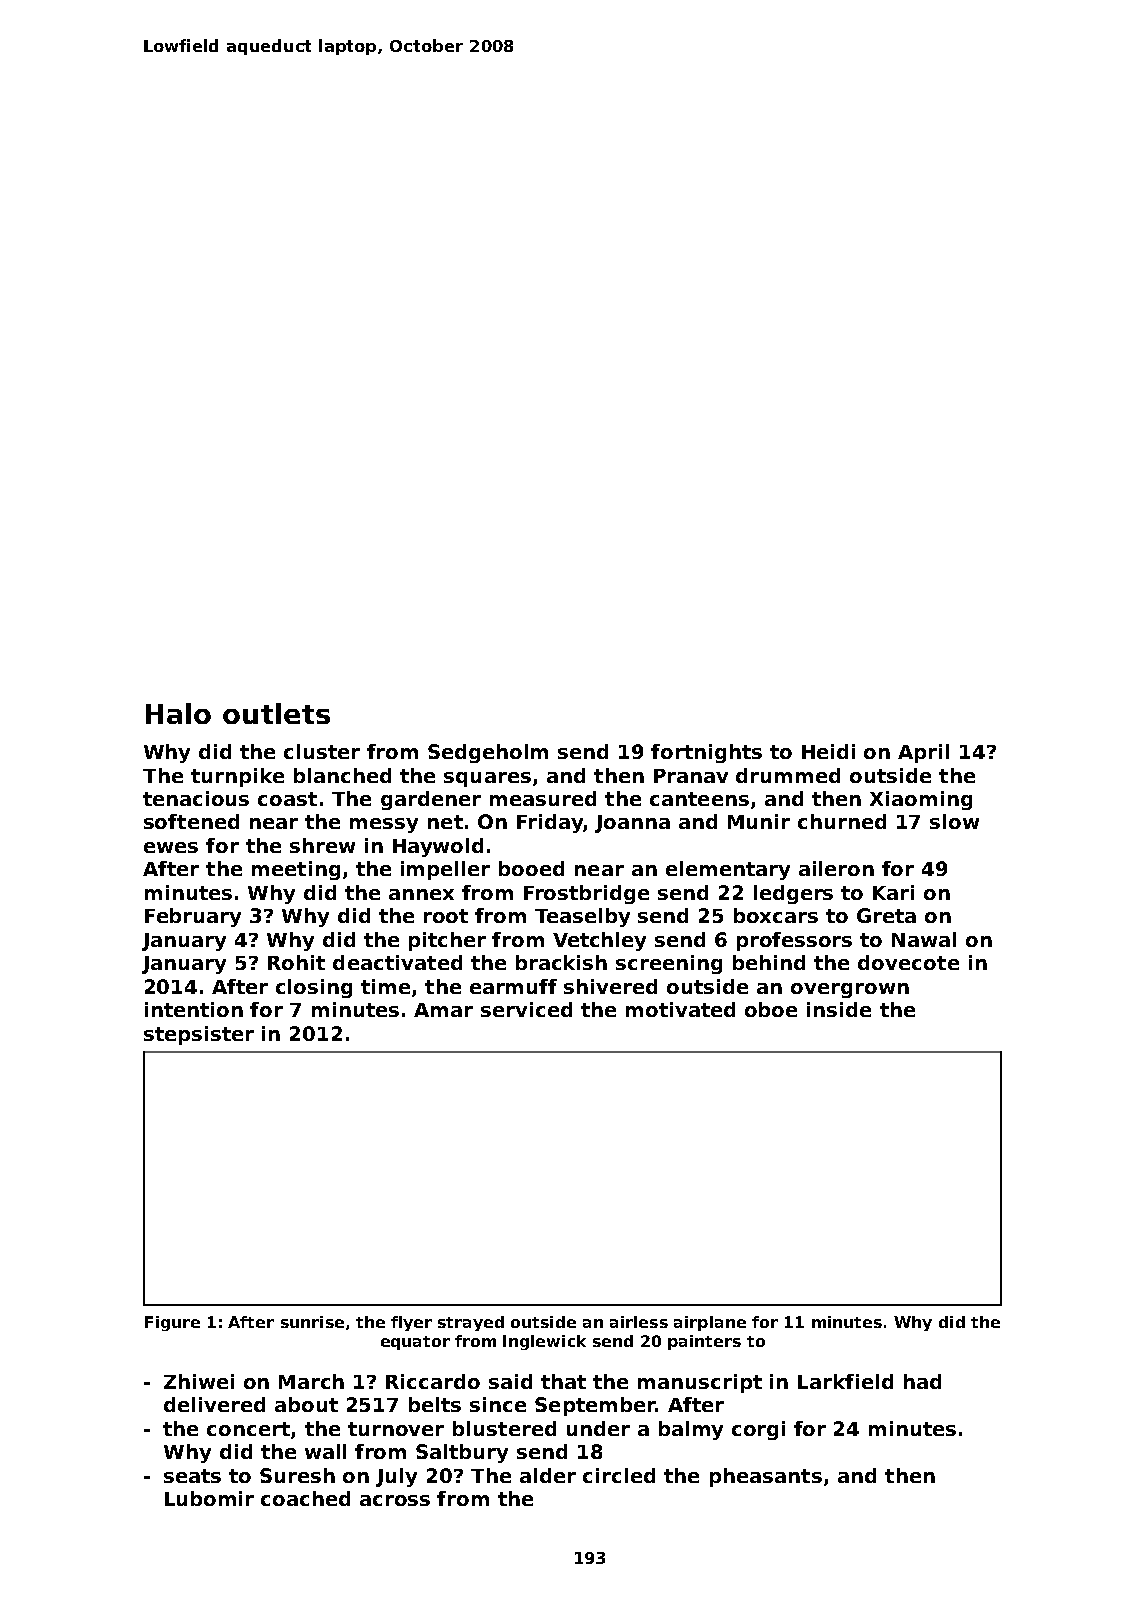 The image size is (1145, 1619). I want to click on coached, so click(305, 1498).
